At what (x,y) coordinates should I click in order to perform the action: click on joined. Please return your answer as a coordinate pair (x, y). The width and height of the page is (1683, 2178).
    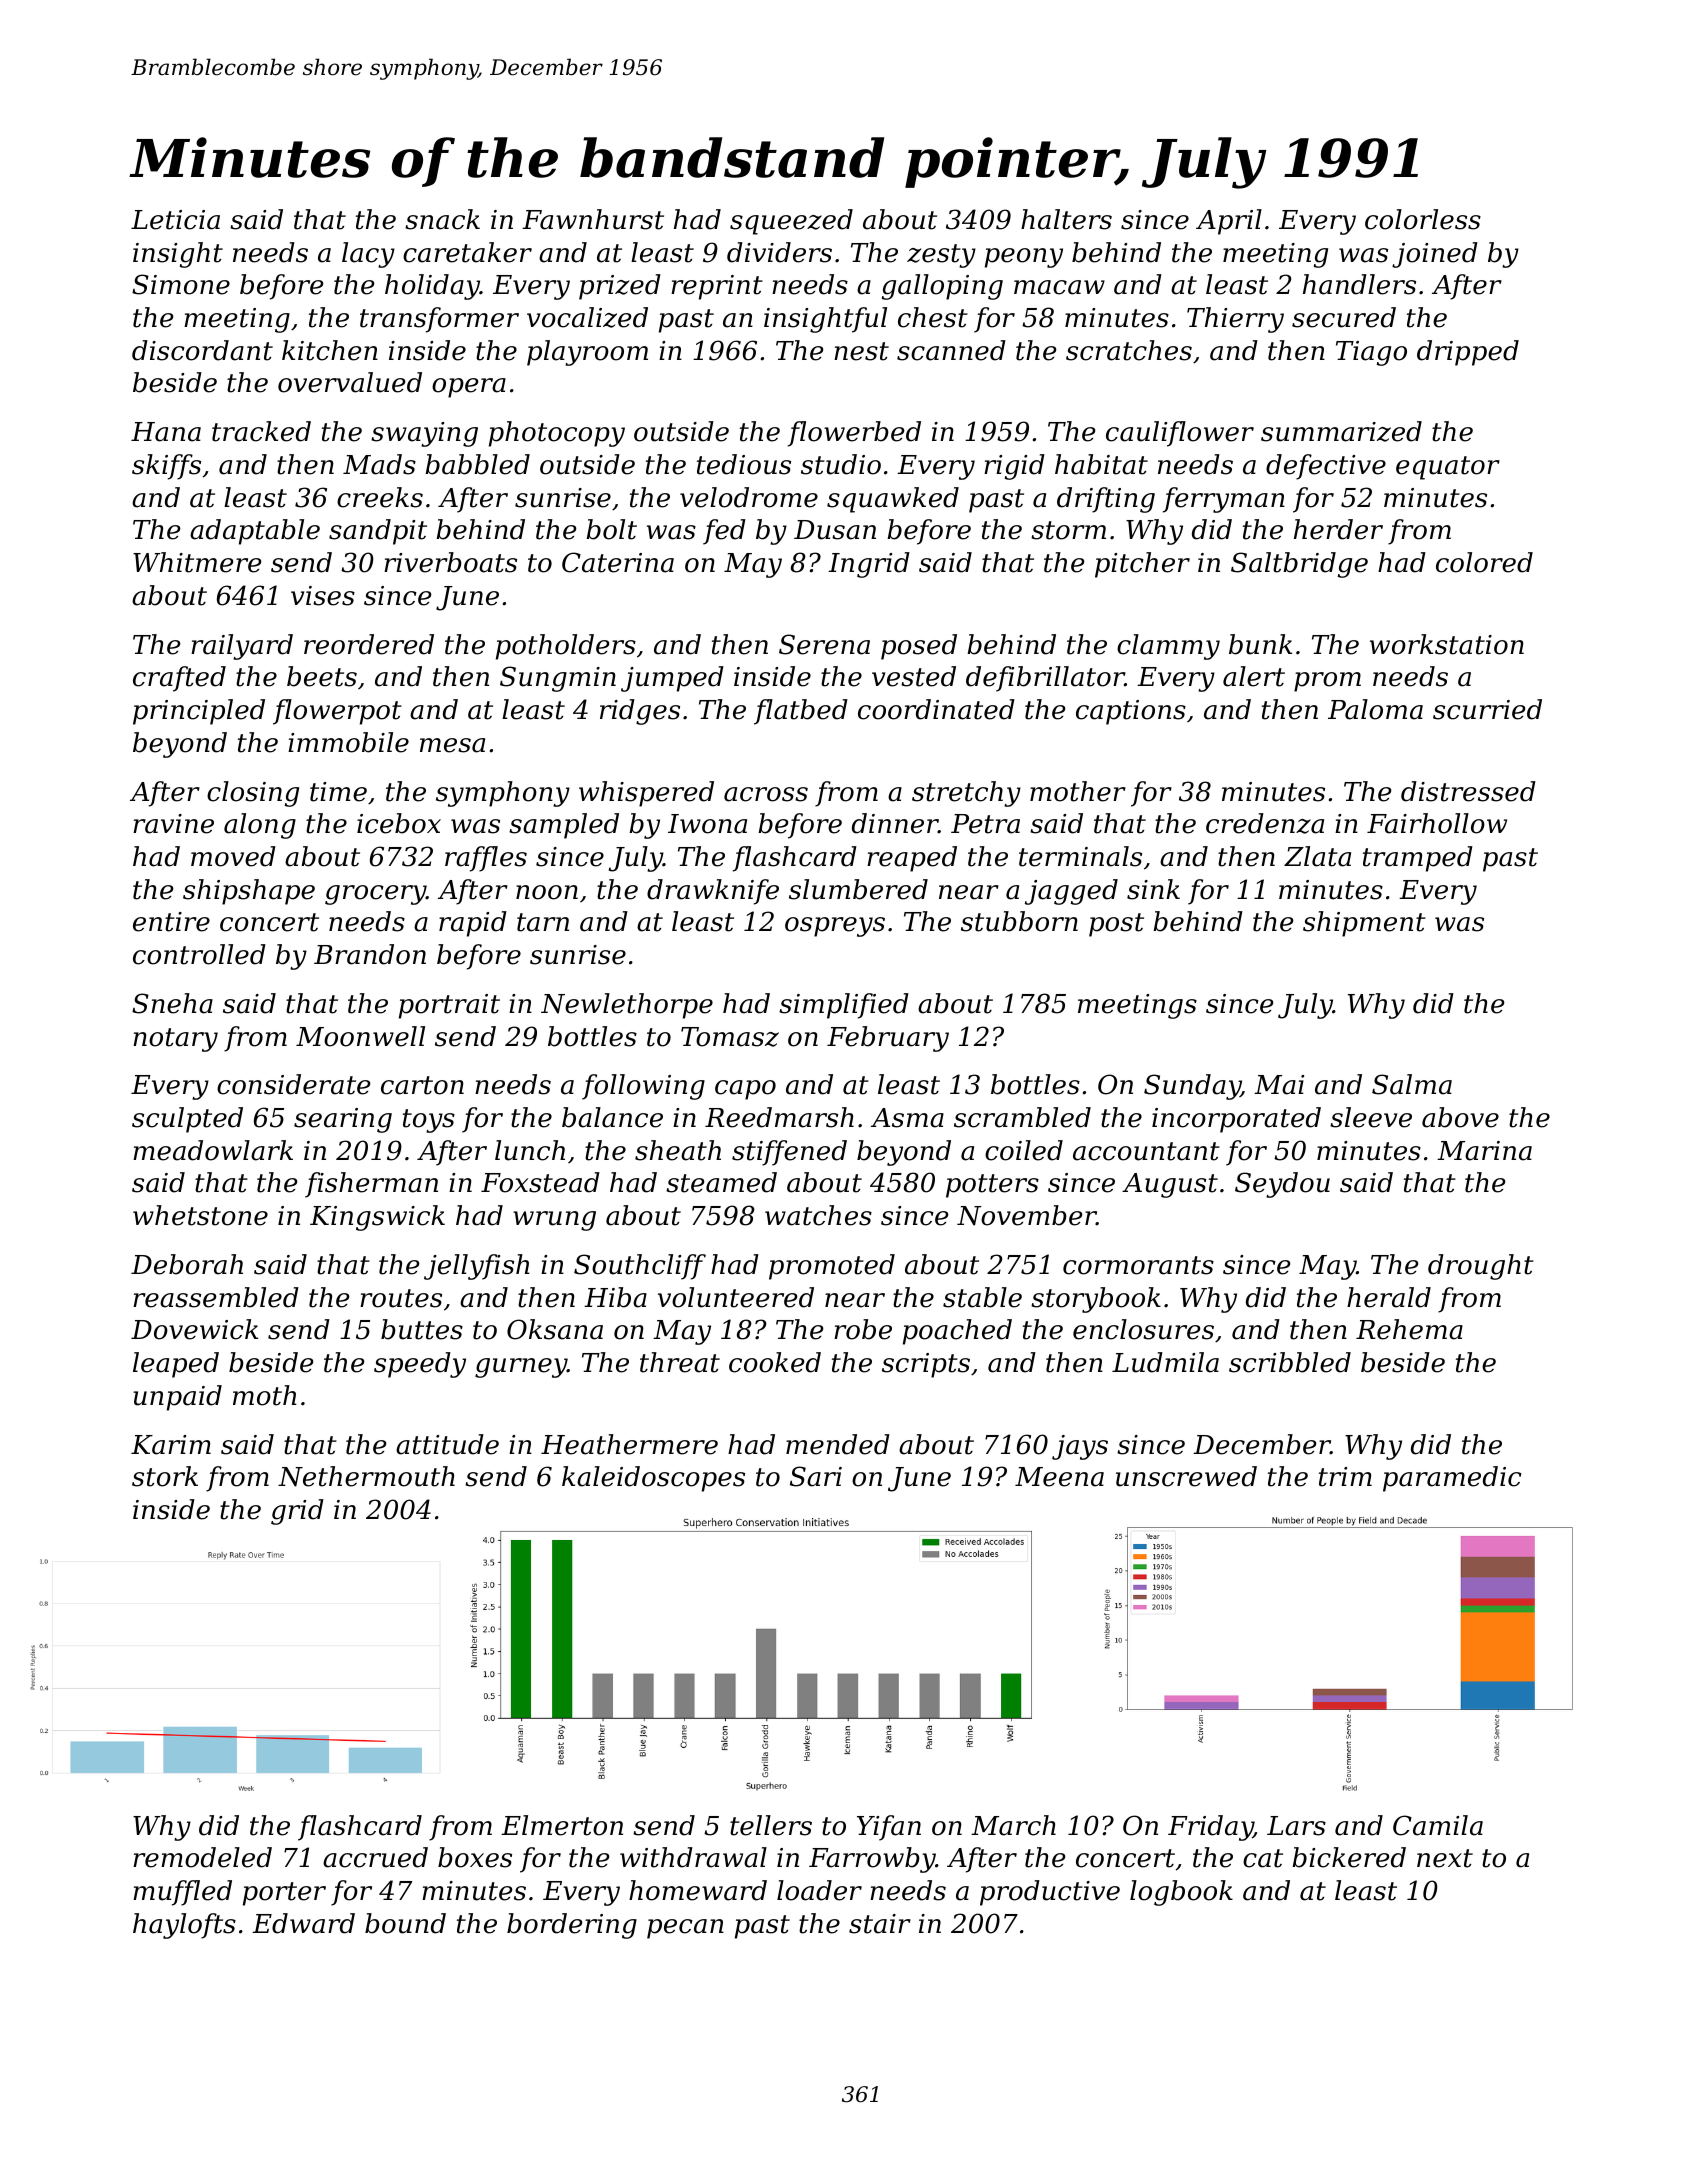
    Looking at the image, I should click on (1435, 255).
